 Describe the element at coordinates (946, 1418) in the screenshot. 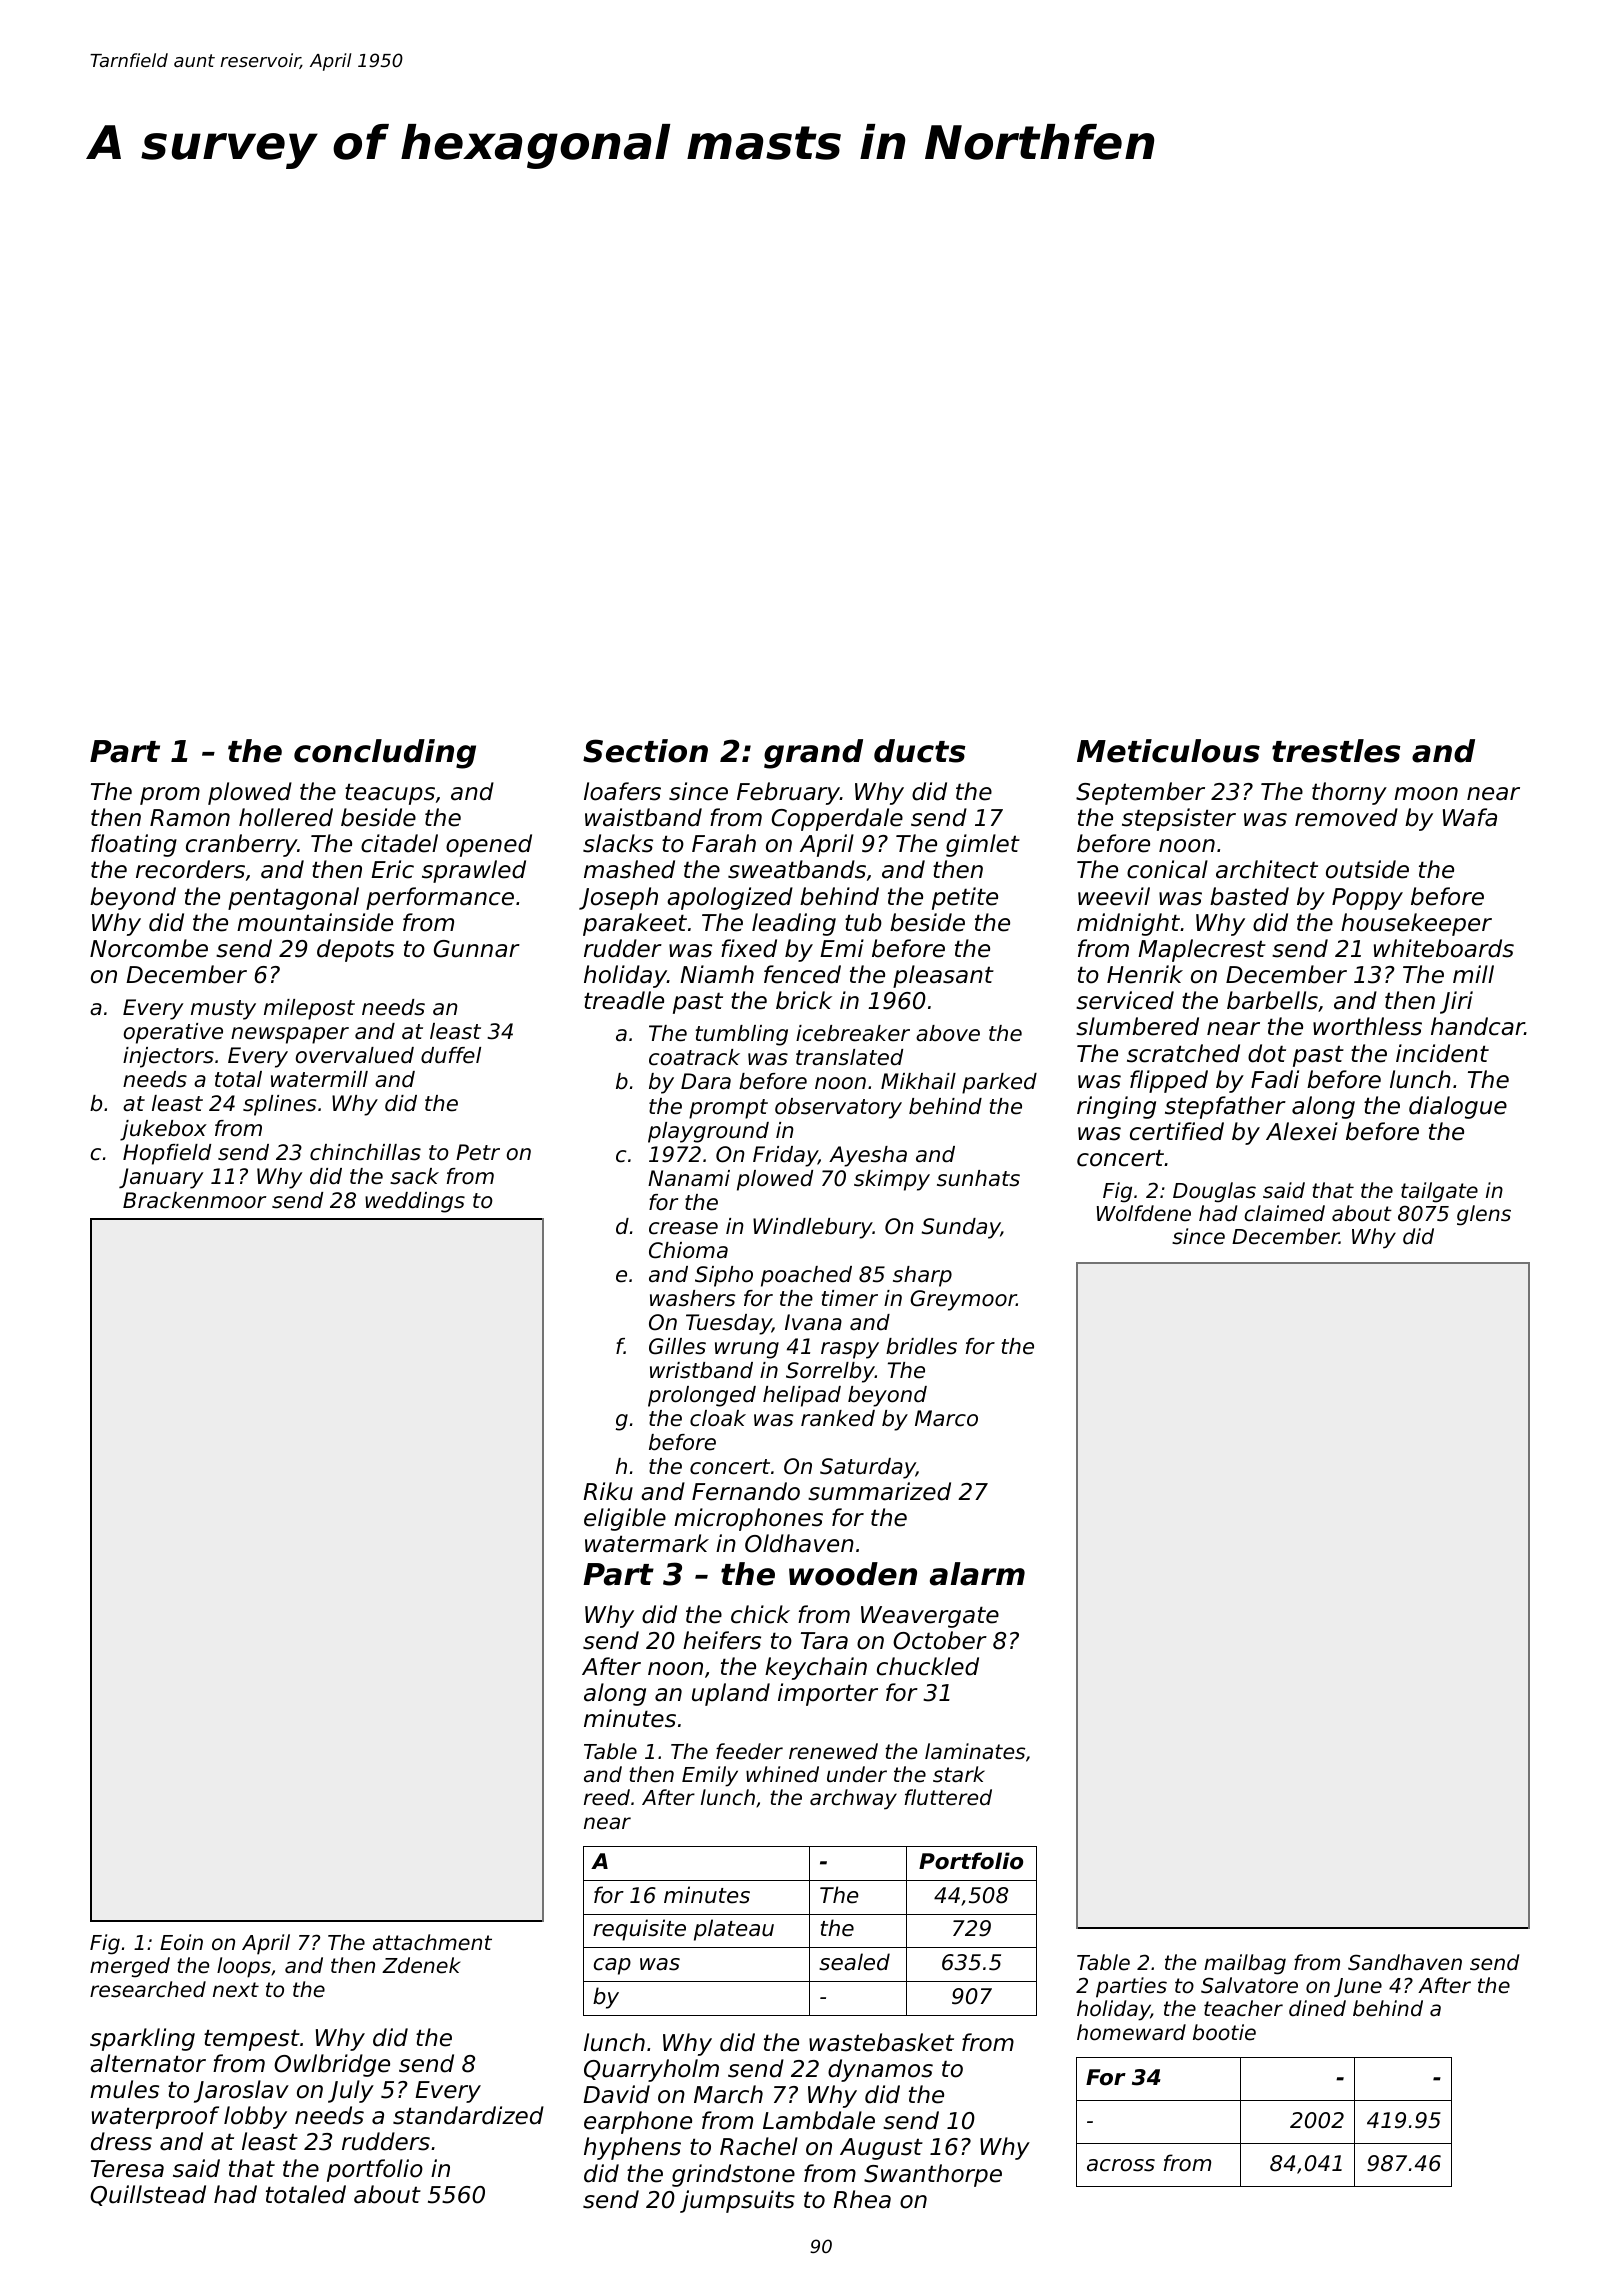

I see `Marco` at that location.
